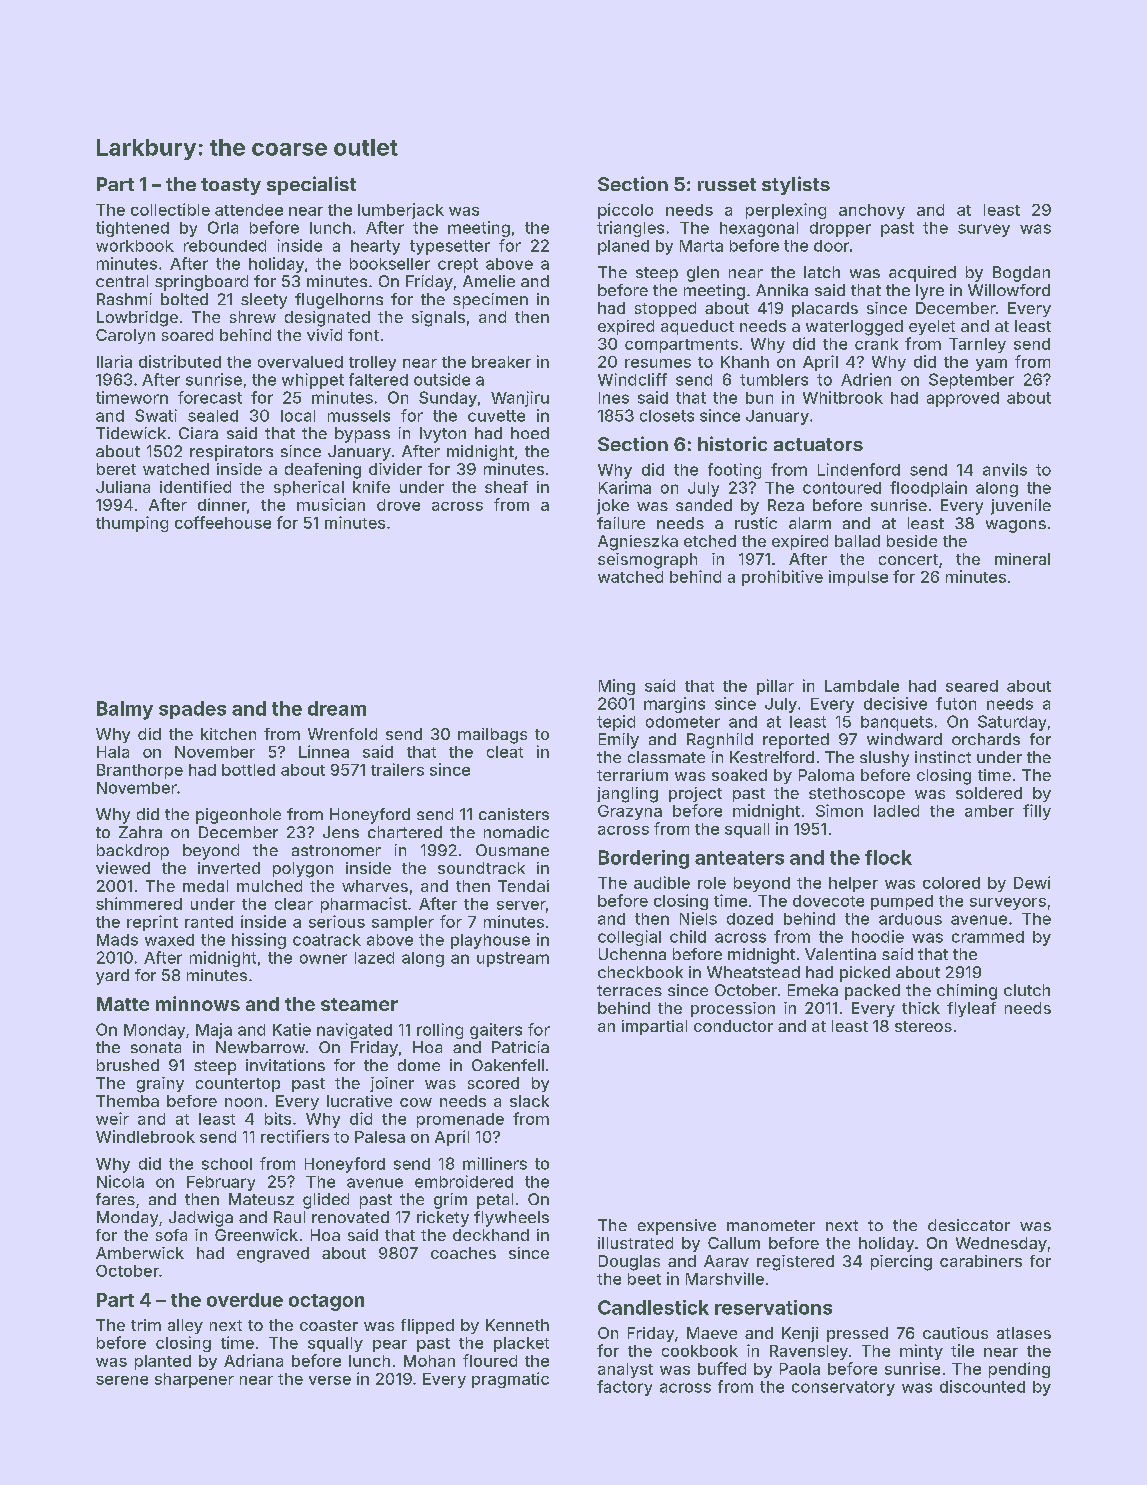  What do you see at coordinates (963, 399) in the page?
I see `approved` at bounding box center [963, 399].
